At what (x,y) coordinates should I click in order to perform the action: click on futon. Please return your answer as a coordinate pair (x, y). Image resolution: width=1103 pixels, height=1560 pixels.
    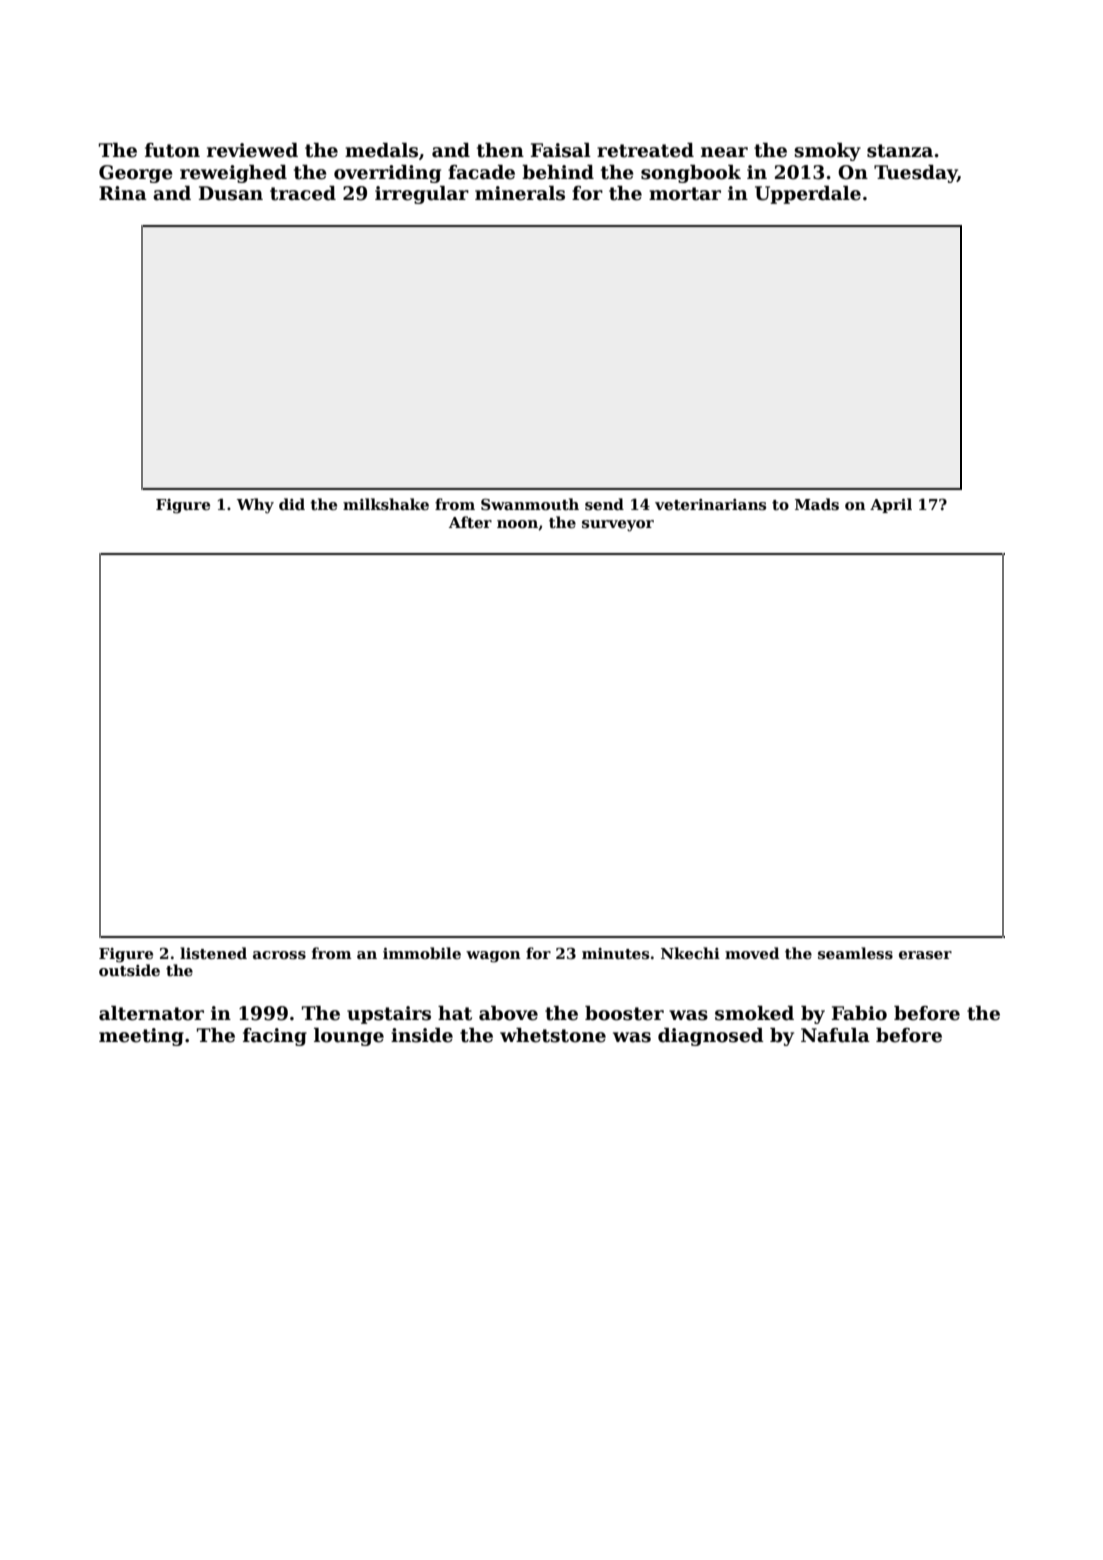
    Looking at the image, I should click on (172, 150).
